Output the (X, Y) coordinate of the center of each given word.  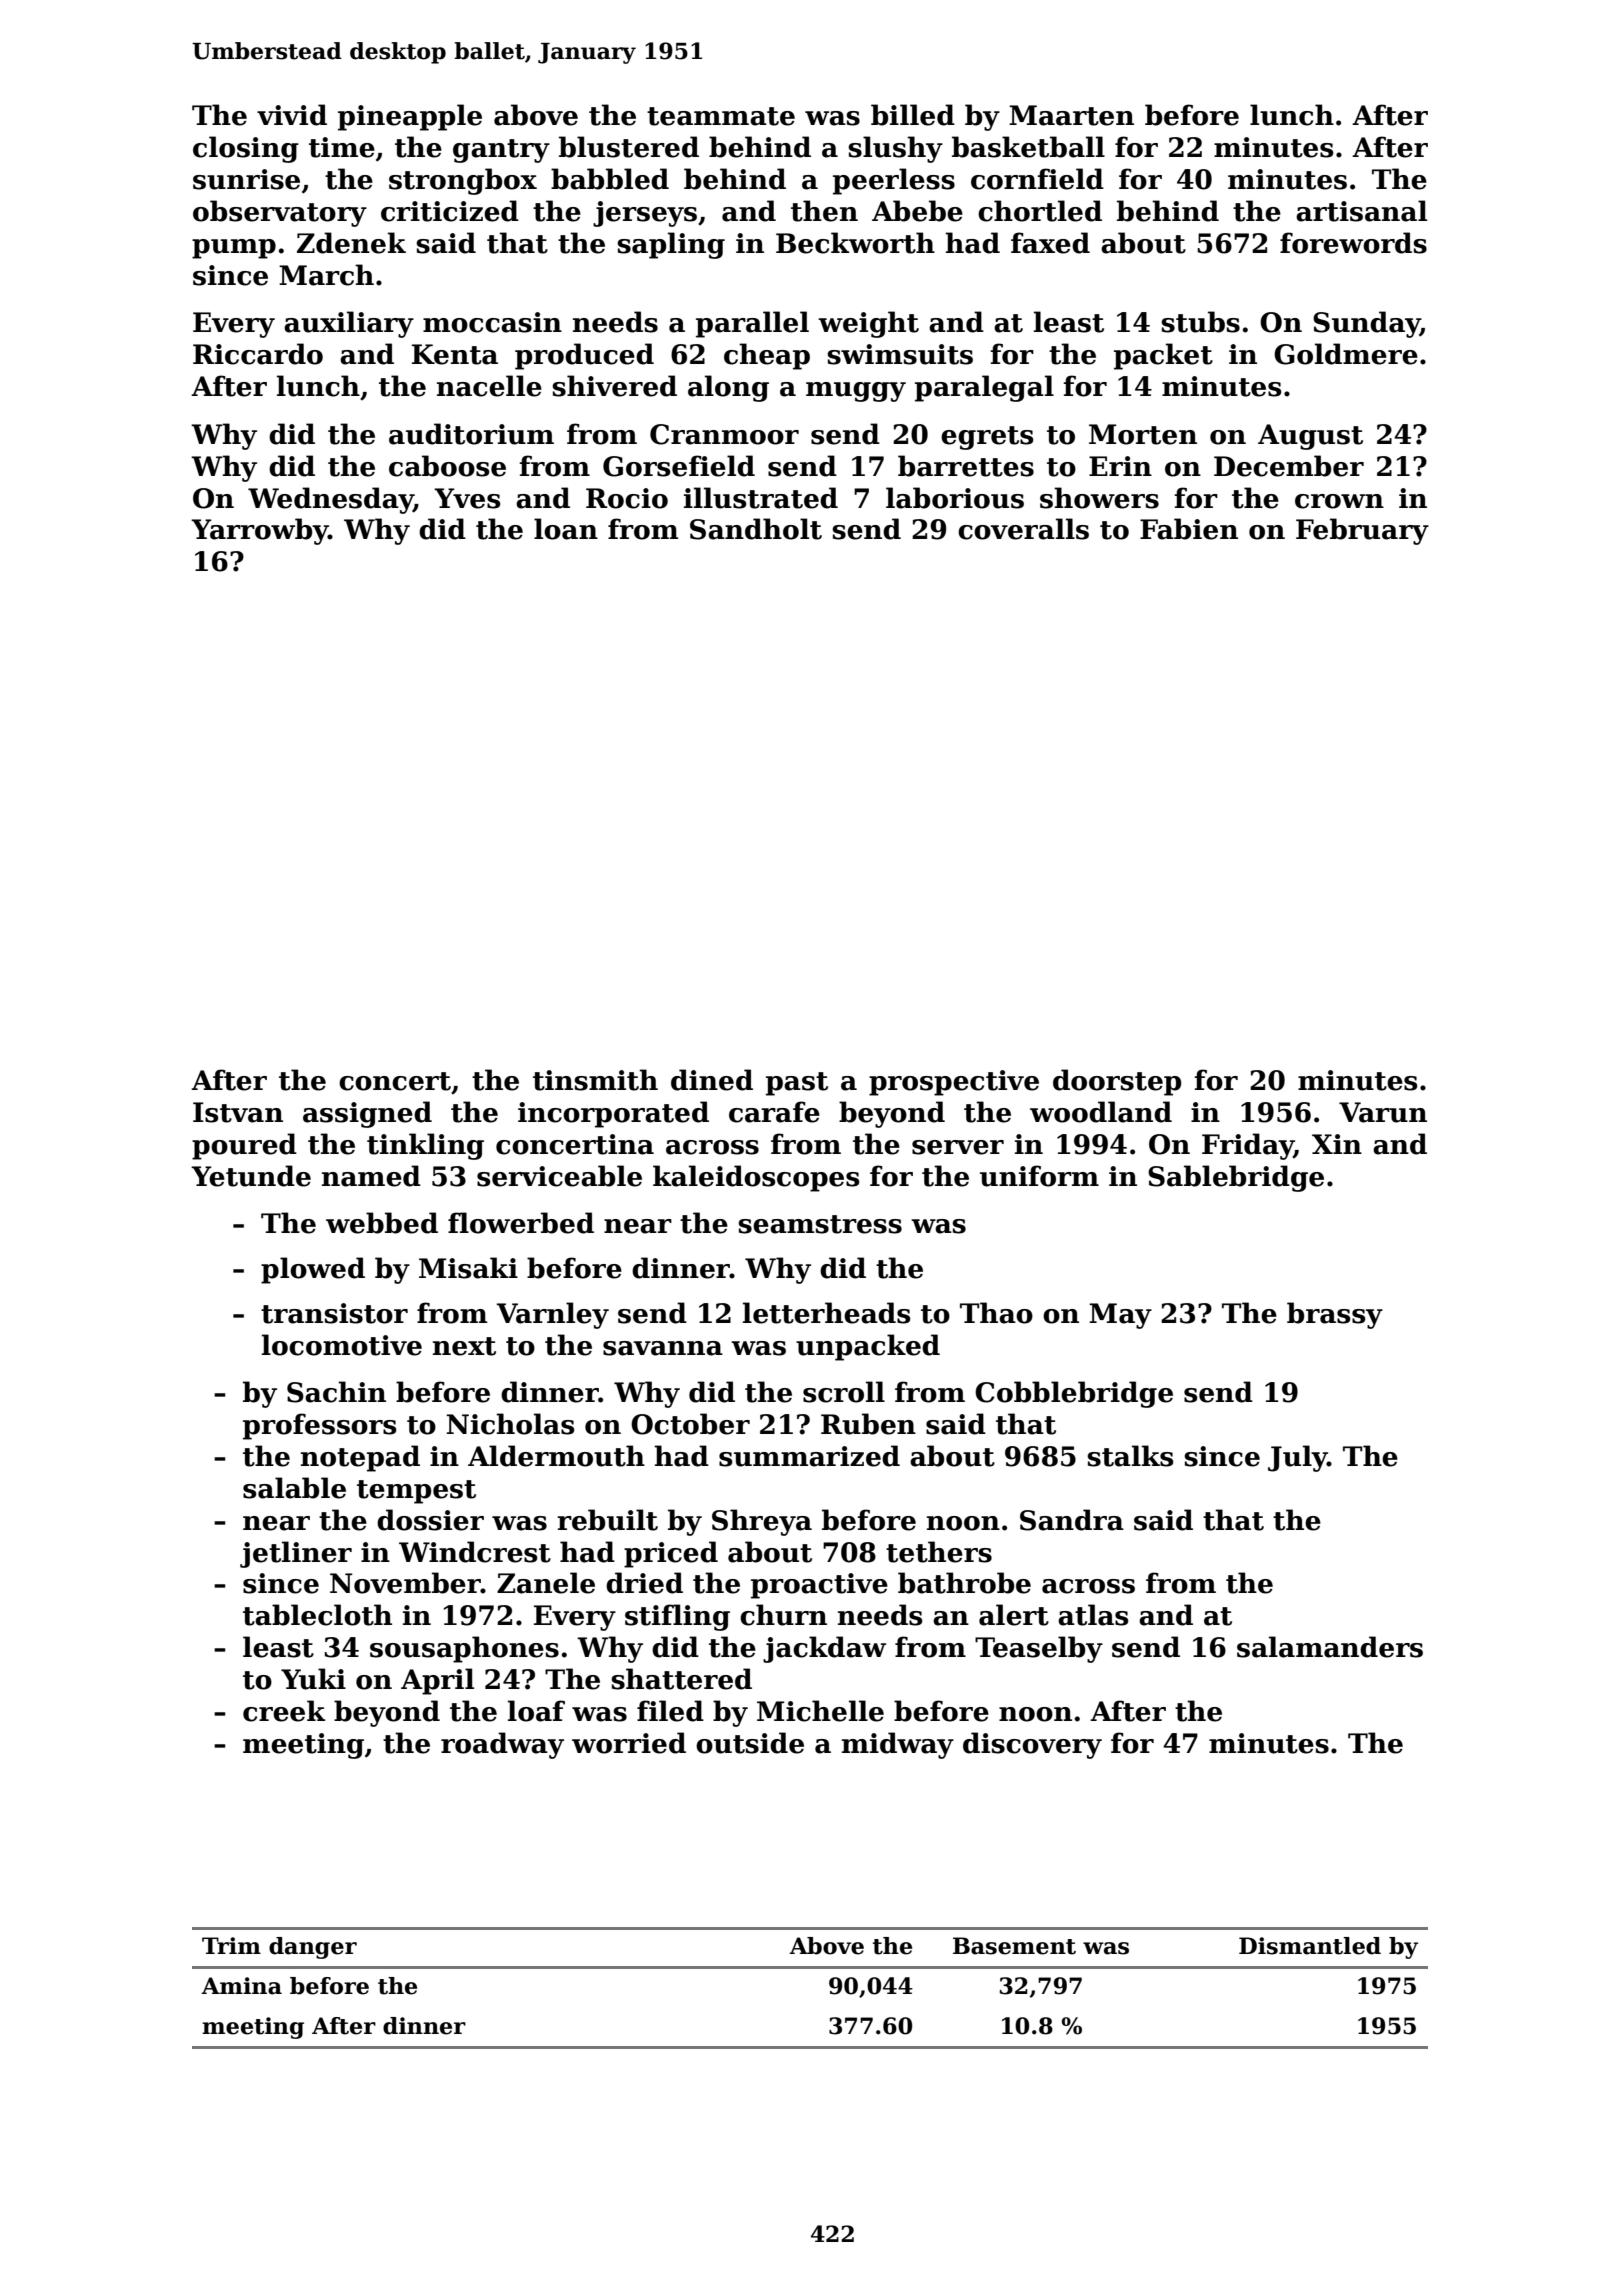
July (1297, 1458)
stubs (1200, 322)
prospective (954, 1083)
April (437, 1681)
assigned (367, 1114)
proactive (819, 1586)
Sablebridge (1236, 1178)
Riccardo (258, 354)
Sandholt (756, 529)
